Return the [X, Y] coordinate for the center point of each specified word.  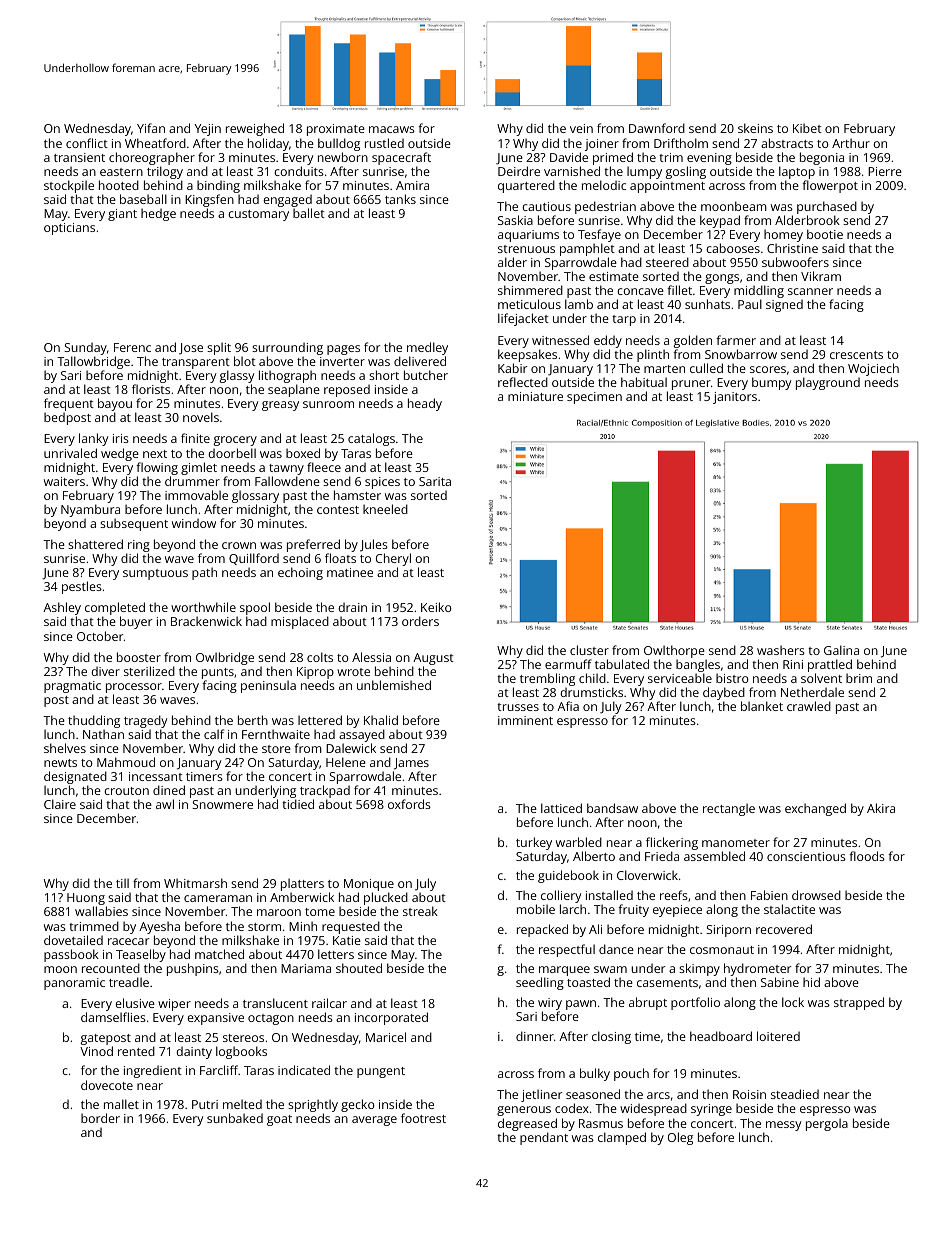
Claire [60, 804]
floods [867, 856]
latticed [561, 808]
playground [828, 383]
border [100, 1118]
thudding [94, 721]
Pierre [885, 171]
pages [343, 350]
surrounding [287, 348]
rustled [384, 143]
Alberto [594, 856]
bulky [595, 1074]
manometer [736, 843]
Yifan [151, 128]
